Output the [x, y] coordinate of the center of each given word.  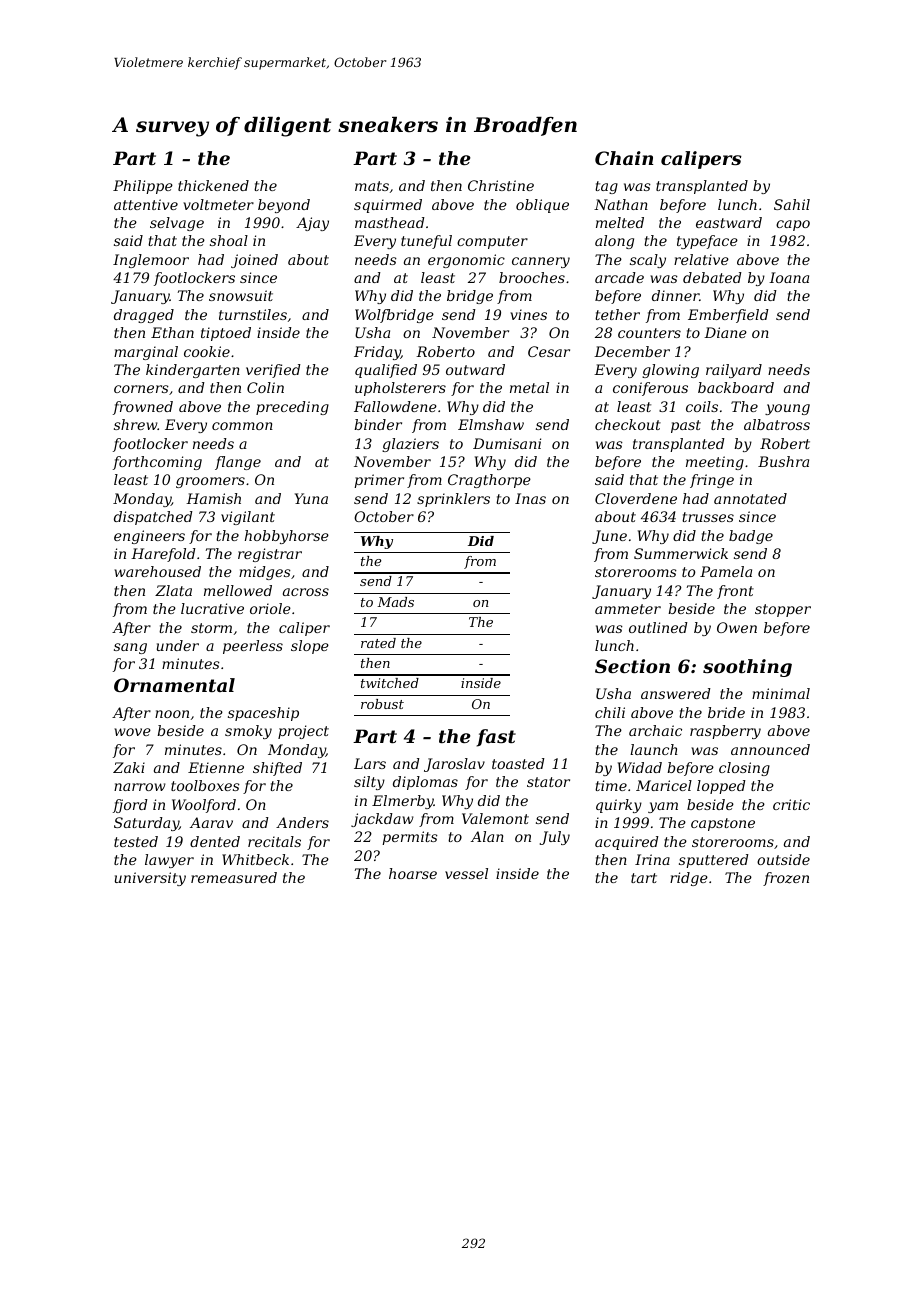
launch [654, 749]
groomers [210, 482]
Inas [530, 498]
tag [606, 187]
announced [770, 749]
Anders [302, 822]
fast [496, 738]
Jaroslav [454, 765]
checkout [628, 424]
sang [130, 648]
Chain [624, 158]
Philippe [143, 187]
